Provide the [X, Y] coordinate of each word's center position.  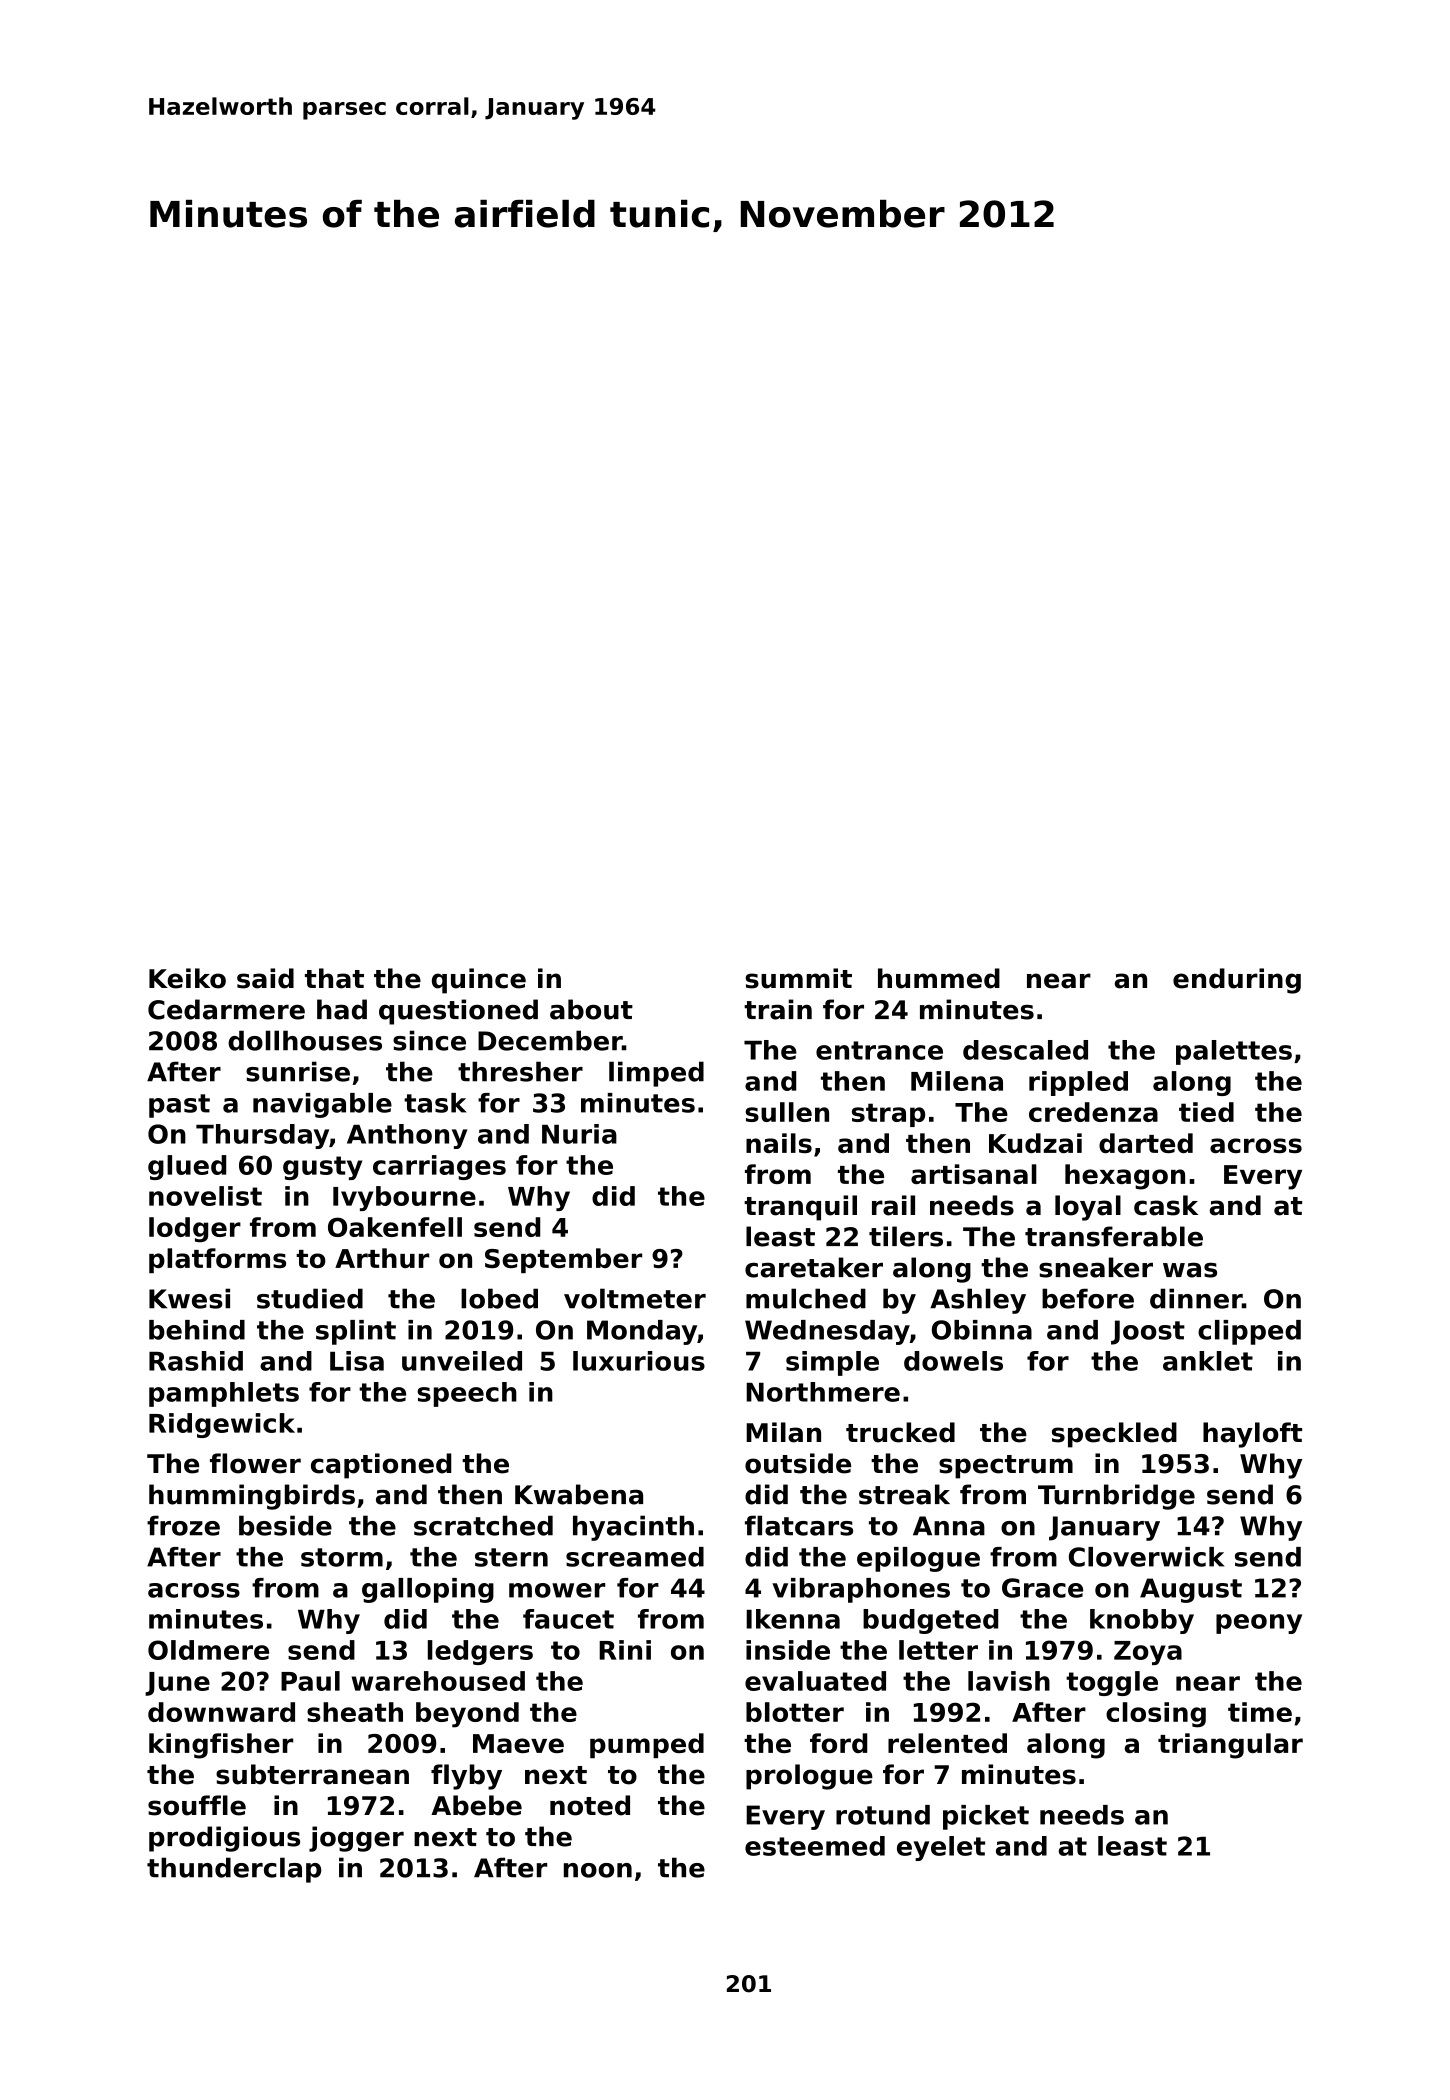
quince [479, 981]
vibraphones [861, 1590]
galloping [428, 1590]
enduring [1237, 981]
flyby [466, 1777]
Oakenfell [395, 1227]
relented [947, 1743]
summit [798, 978]
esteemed [815, 1846]
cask [1166, 1205]
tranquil [800, 1208]
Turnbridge [1116, 1497]
